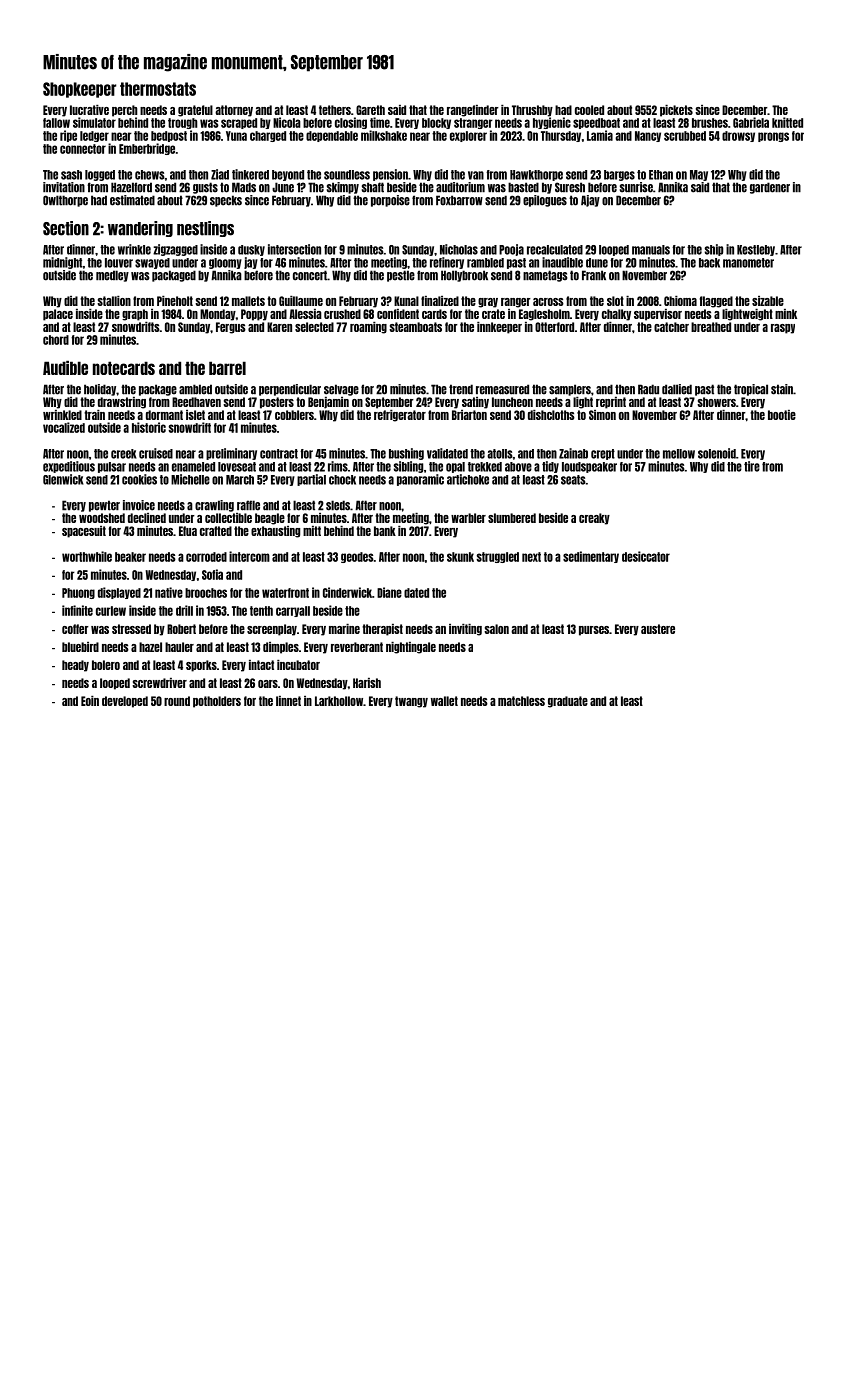 This screenshot has width=849, height=1400. I want to click on simulator, so click(94, 122).
